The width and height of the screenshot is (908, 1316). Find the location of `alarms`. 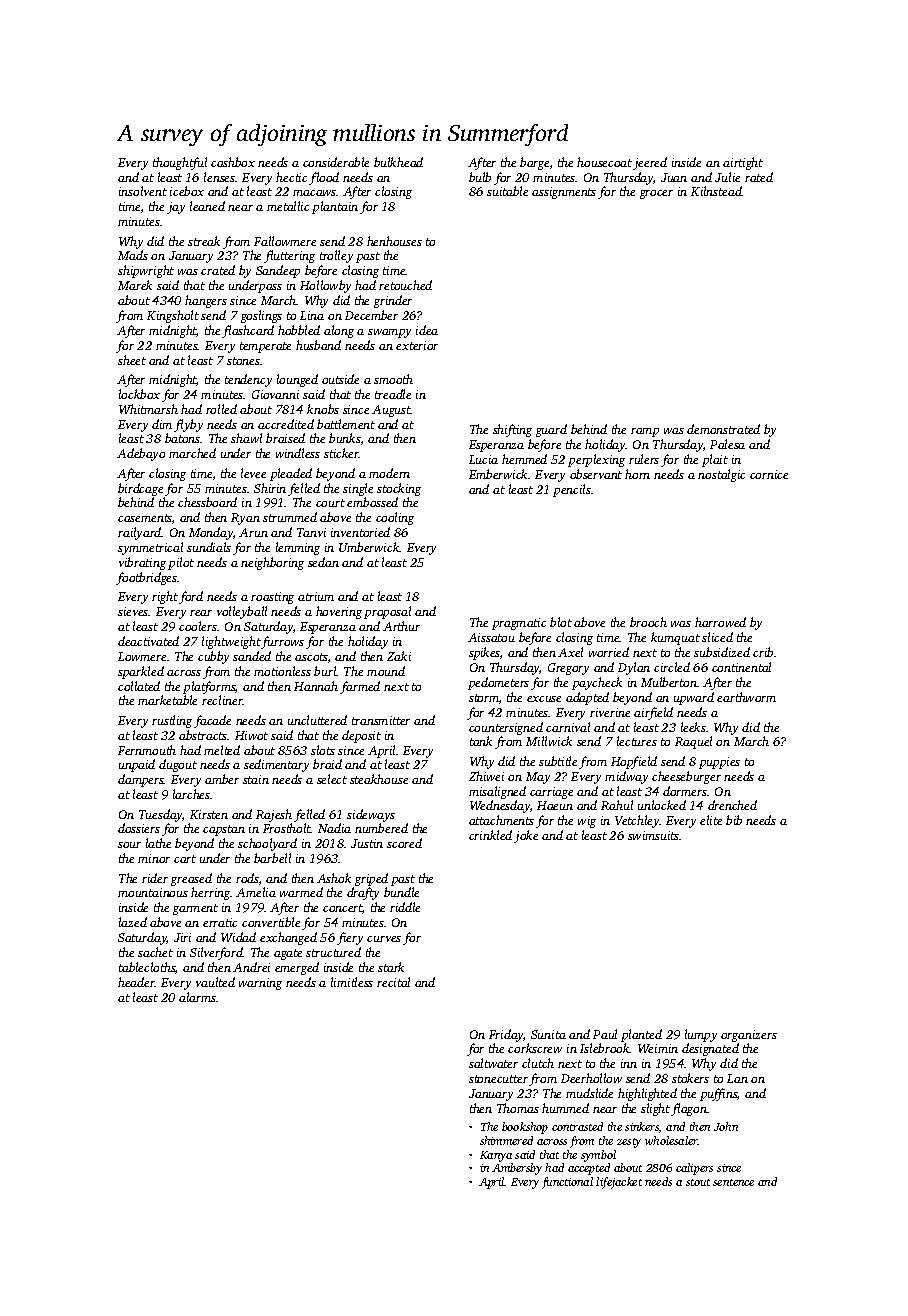

alarms is located at coordinates (197, 997).
